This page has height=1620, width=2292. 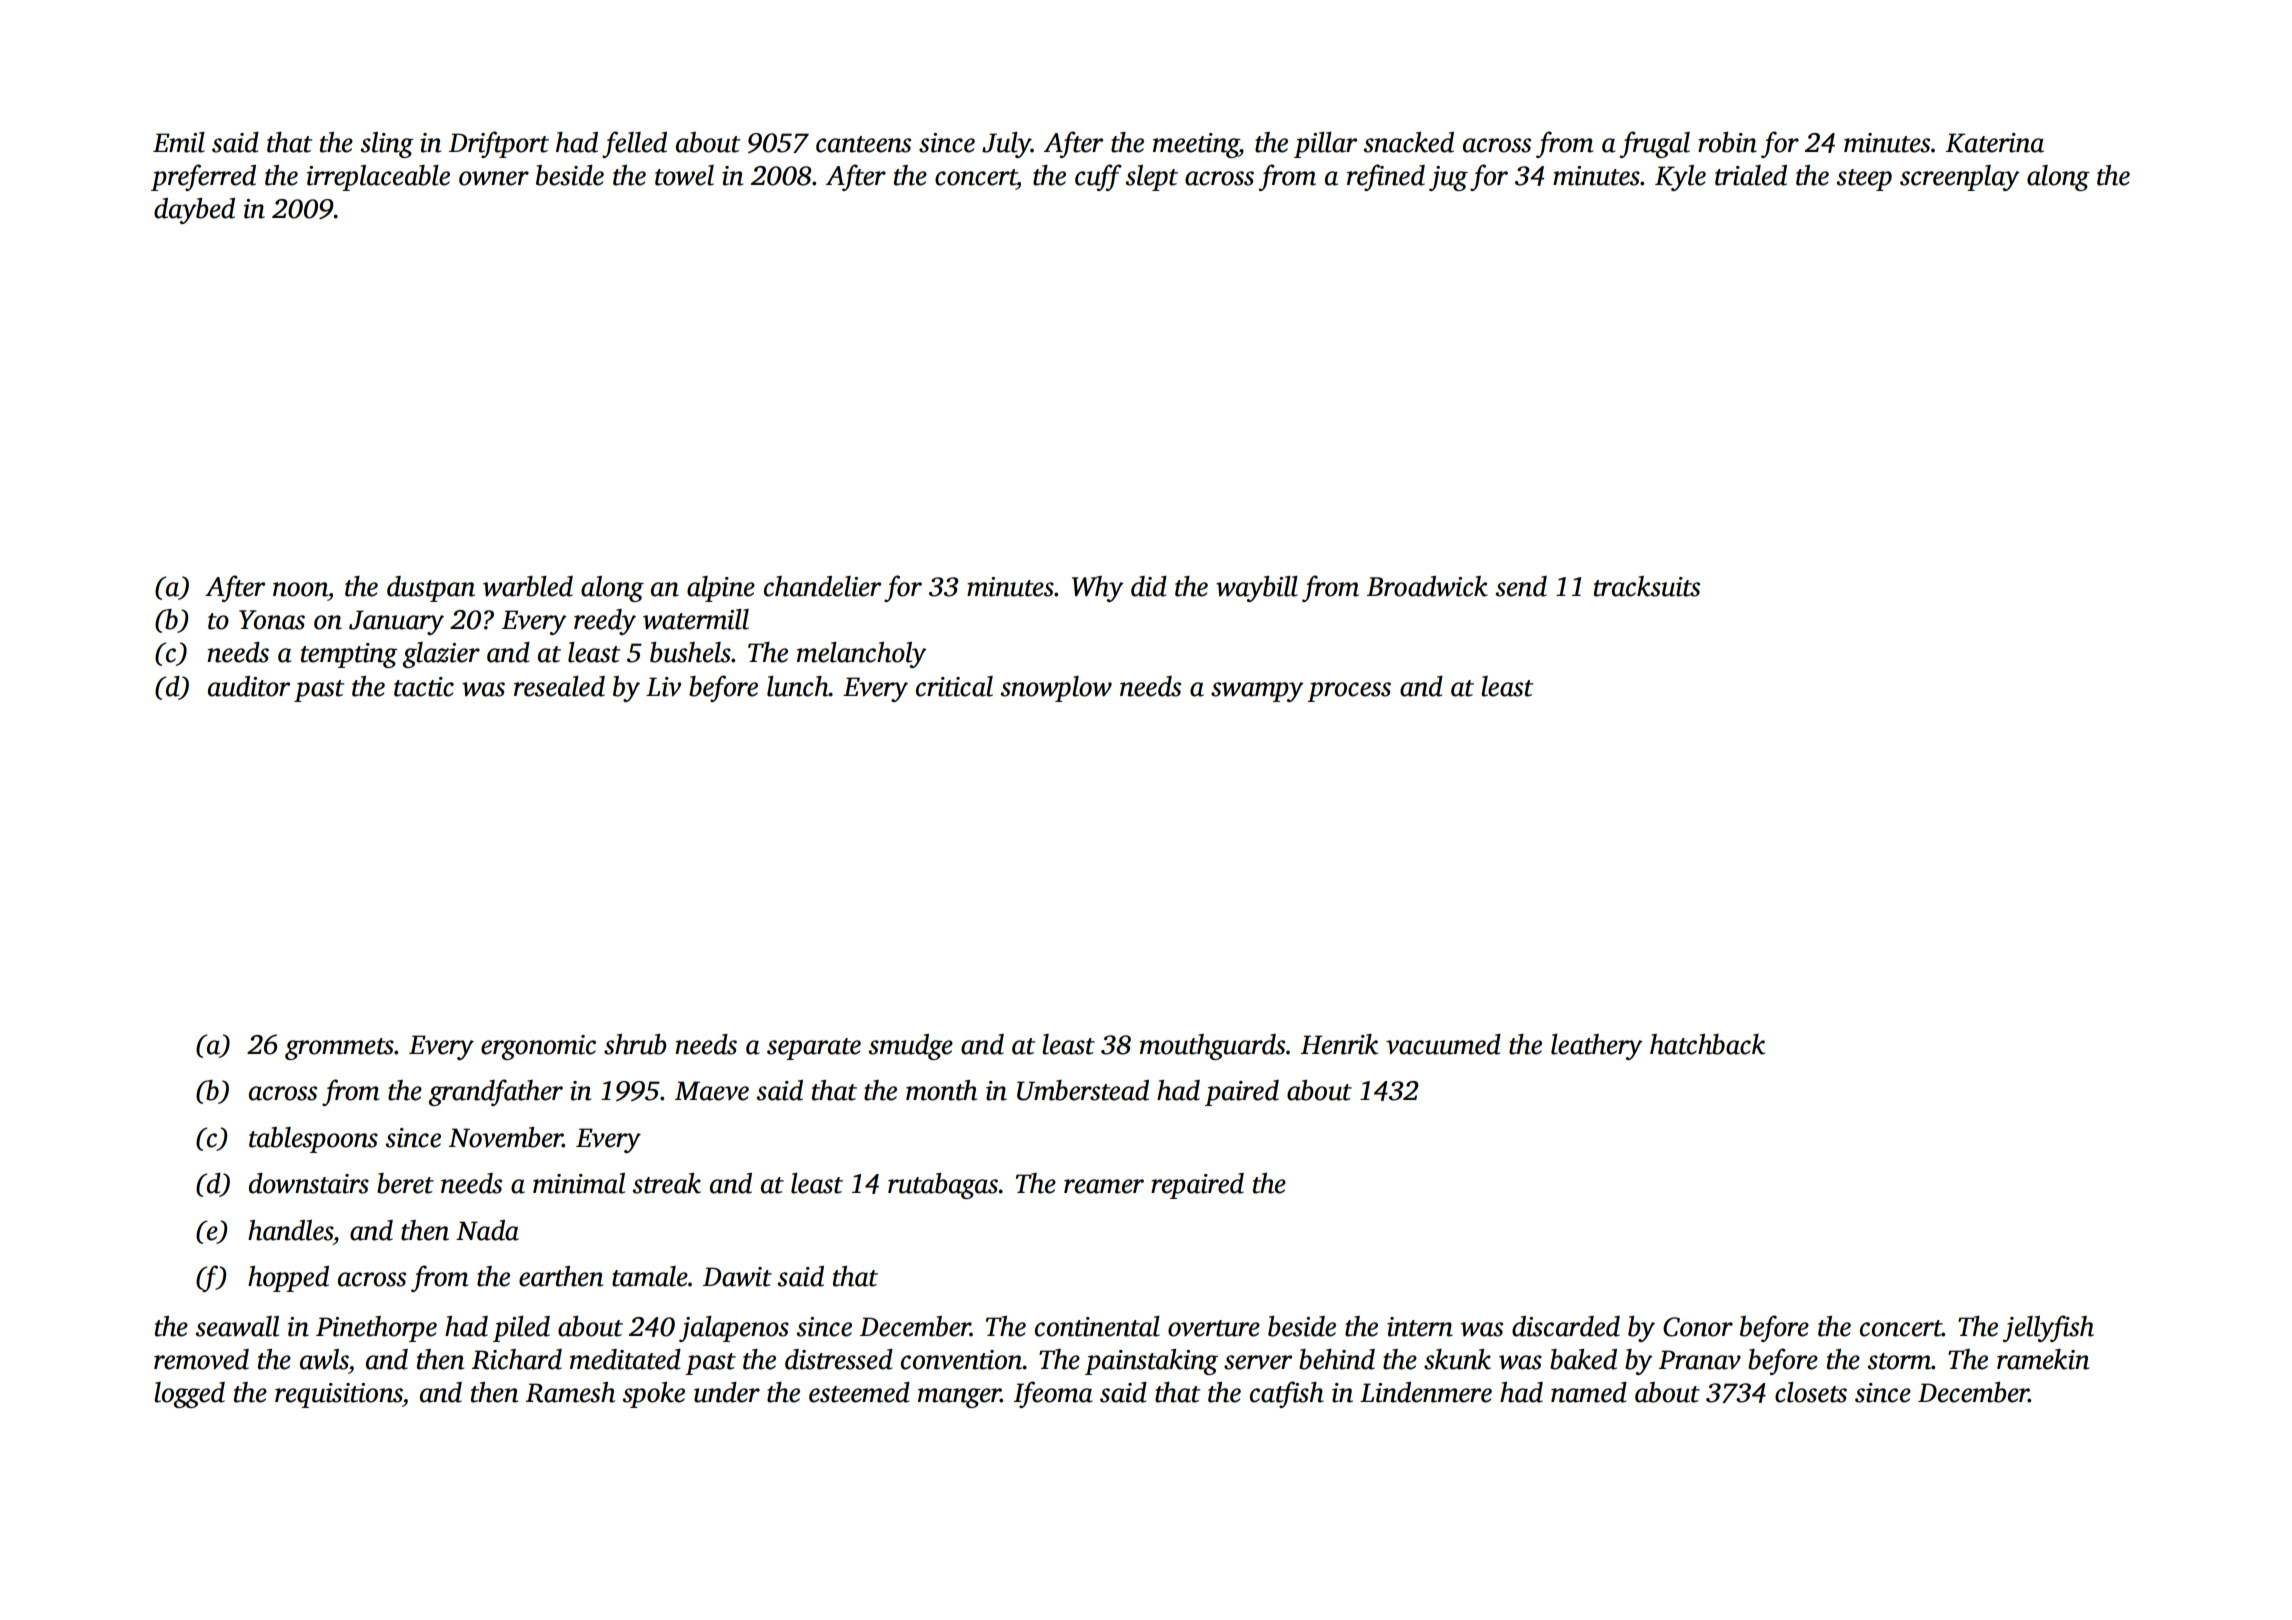 I want to click on manger, so click(x=959, y=1398).
